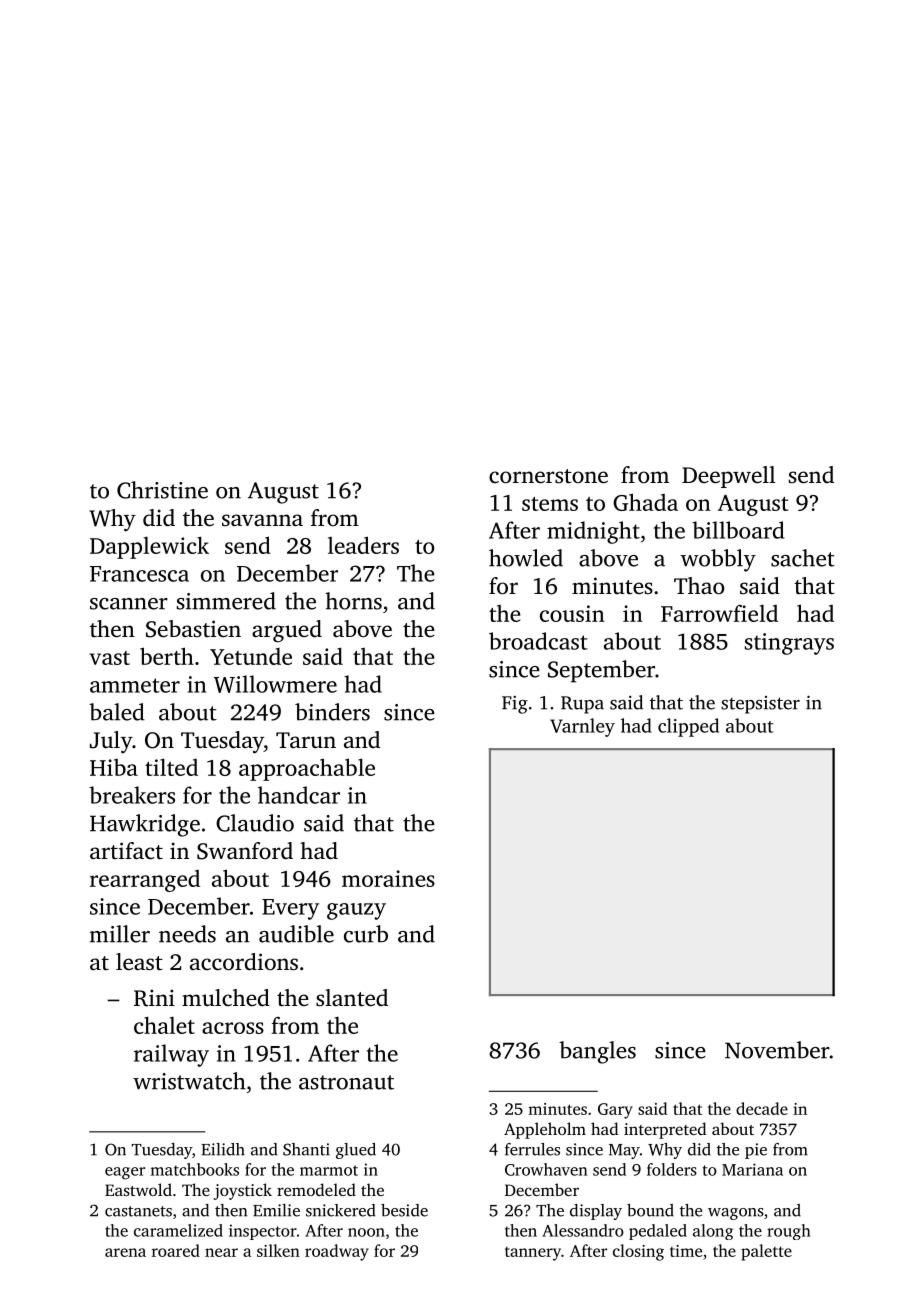  I want to click on bangles, so click(597, 1052).
